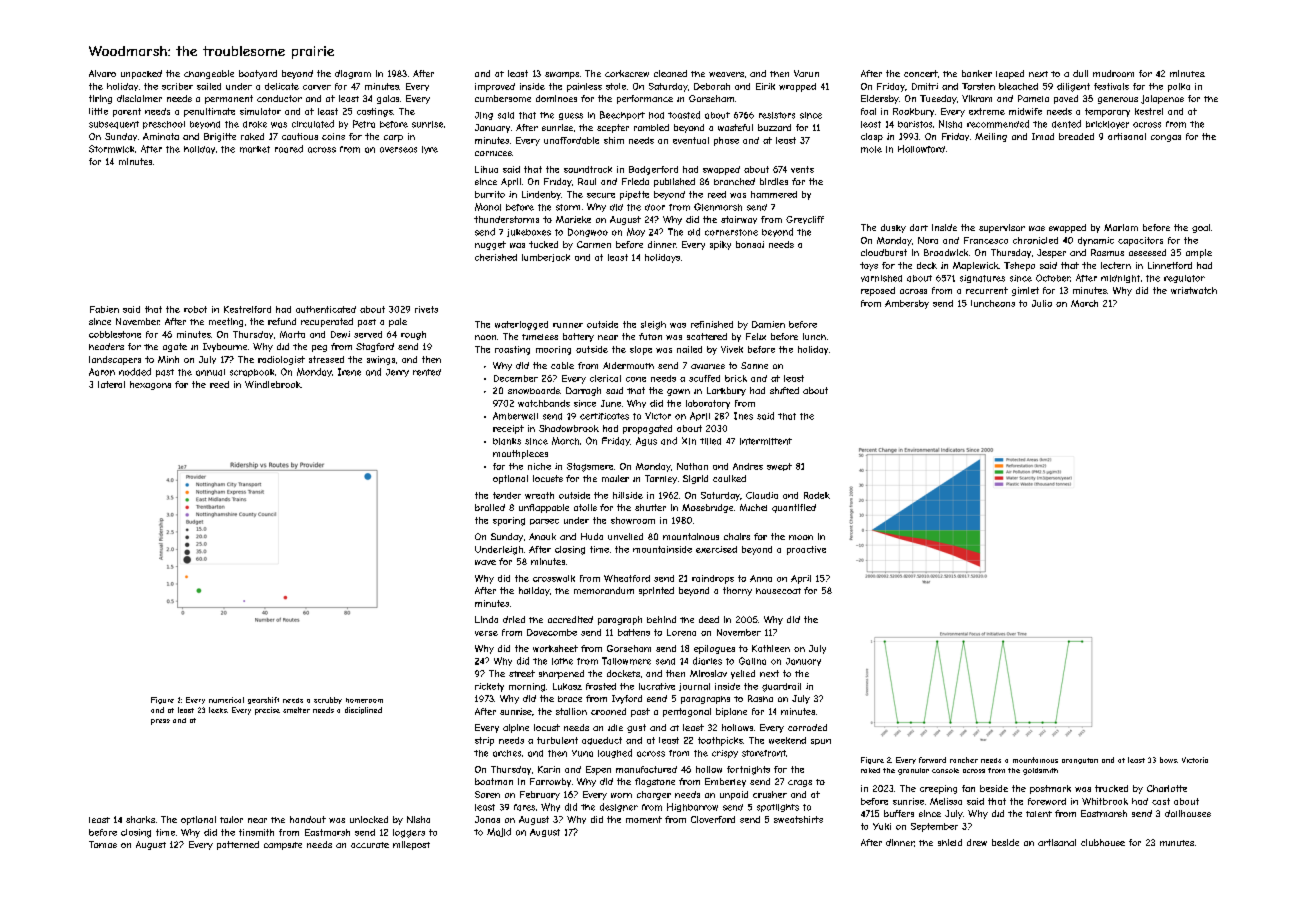 The width and height of the screenshot is (1308, 924). Describe the element at coordinates (255, 149) in the screenshot. I see `market` at that location.
